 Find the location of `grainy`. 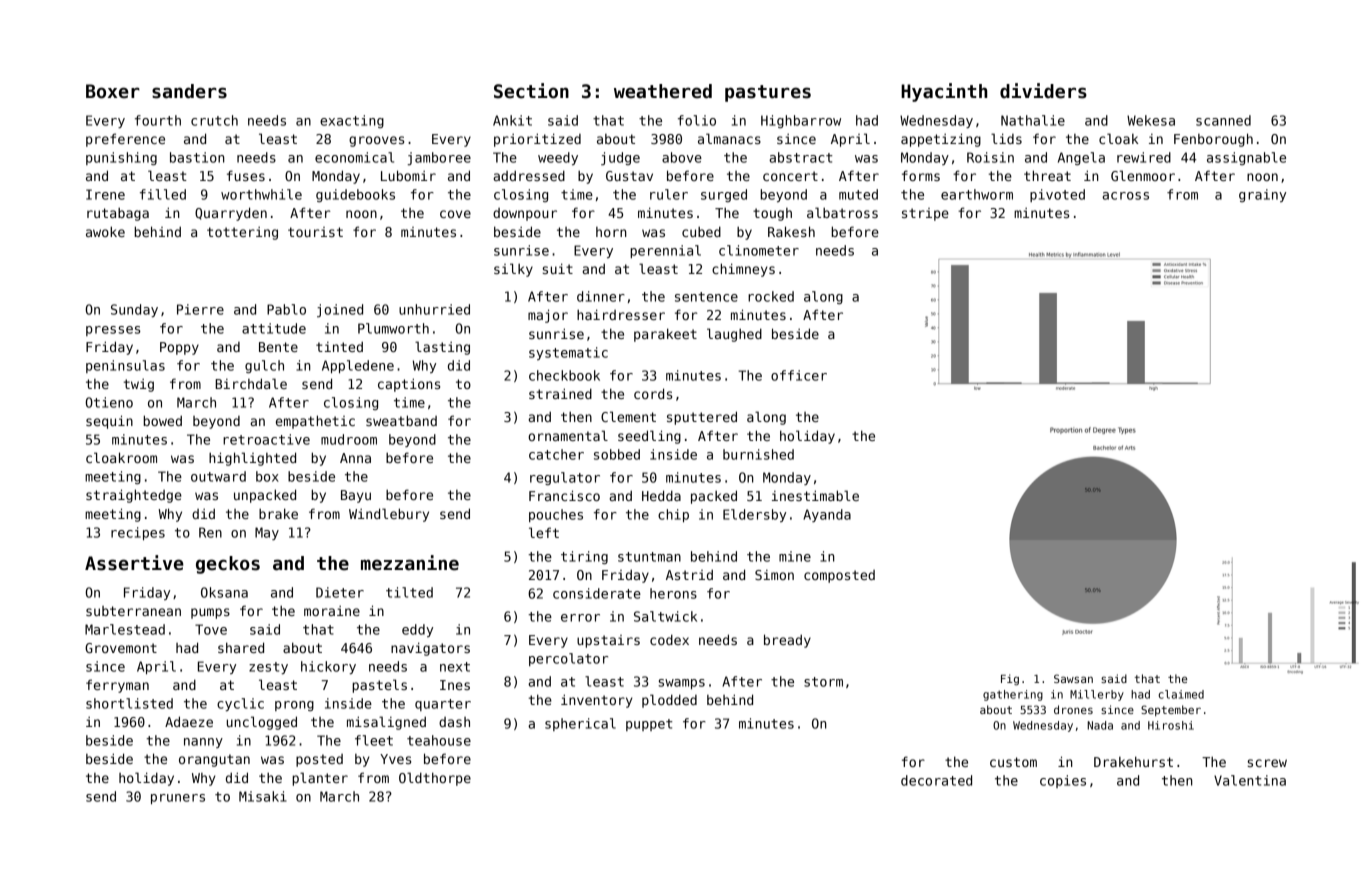

grainy is located at coordinates (1262, 195).
